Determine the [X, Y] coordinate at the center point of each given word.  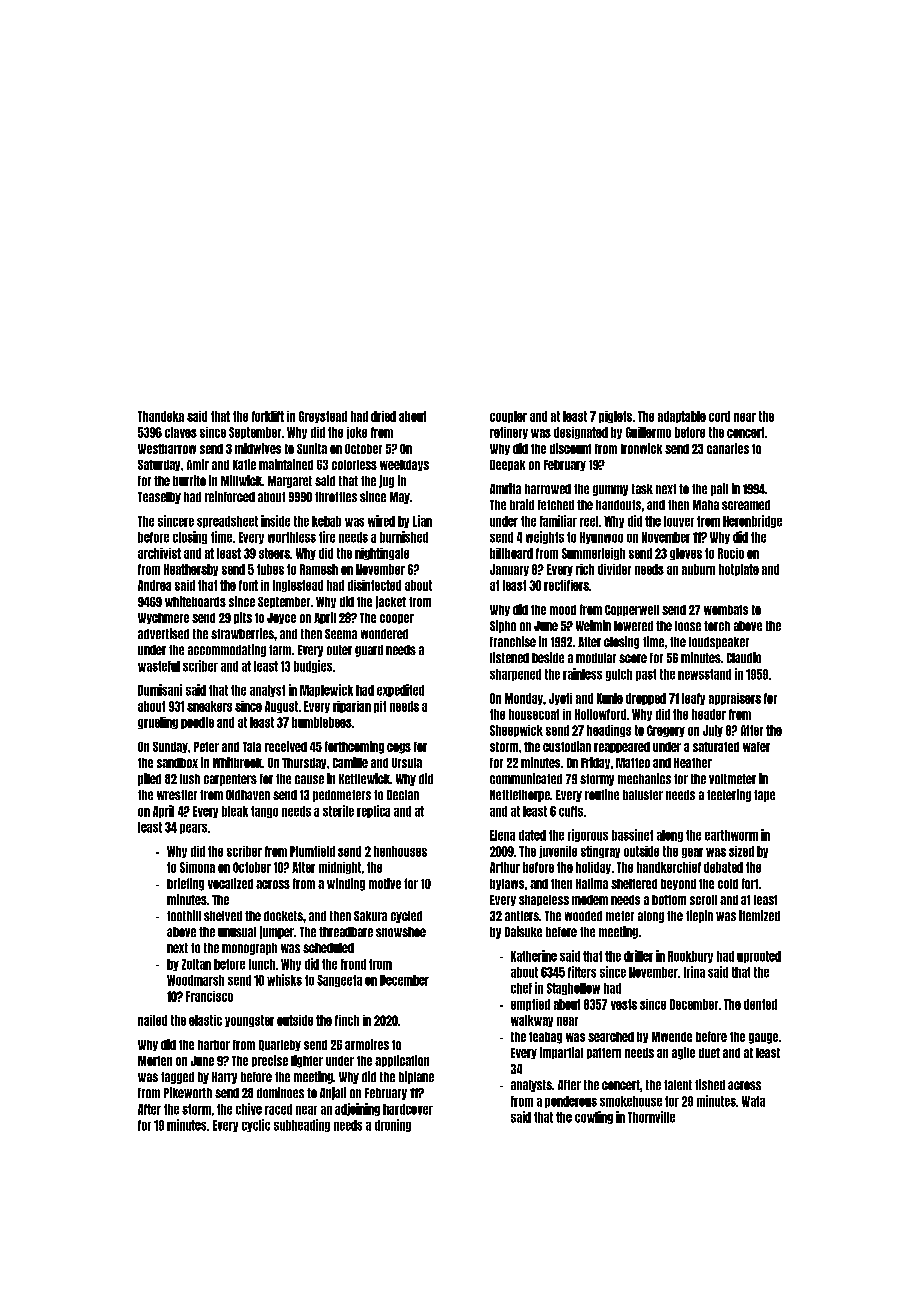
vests [624, 1004]
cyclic [256, 1125]
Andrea [154, 585]
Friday [595, 763]
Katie [244, 464]
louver [679, 521]
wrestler [177, 795]
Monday [524, 699]
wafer [756, 747]
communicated [526, 778]
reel [589, 521]
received [286, 746]
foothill [184, 915]
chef [521, 988]
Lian [422, 521]
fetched [556, 505]
